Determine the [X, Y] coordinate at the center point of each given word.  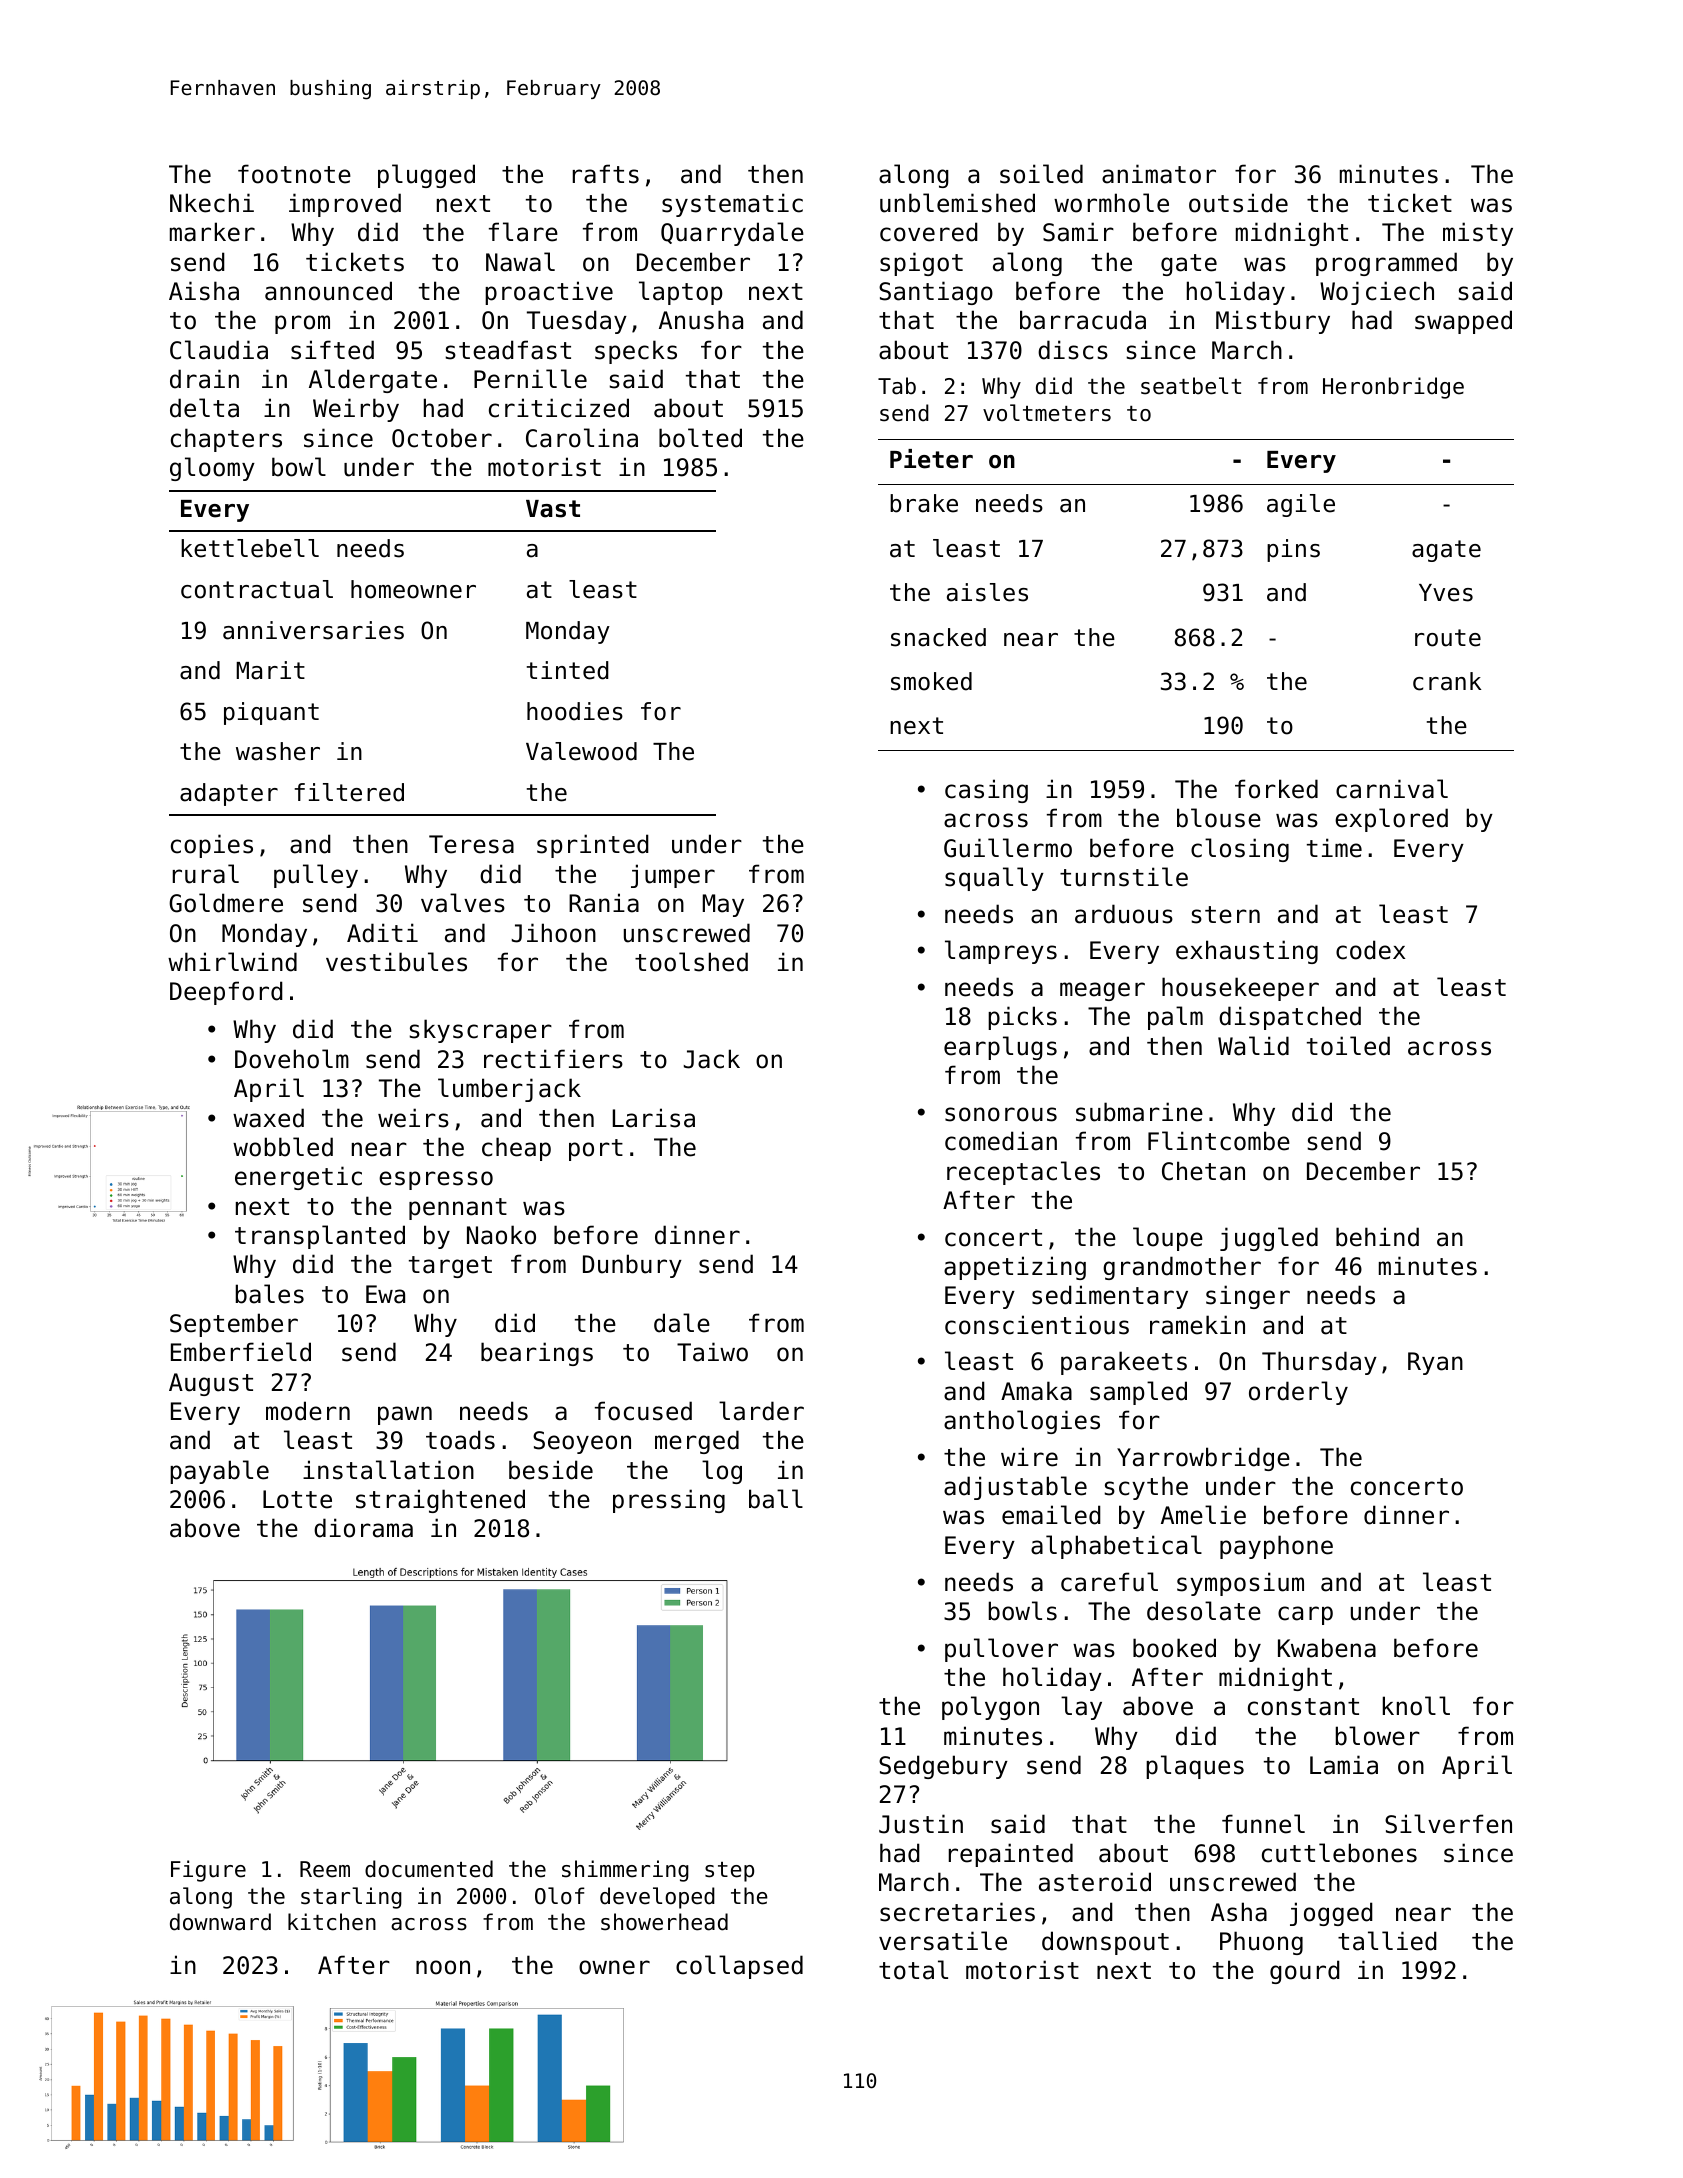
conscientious [1037, 1325]
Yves [1446, 593]
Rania [604, 903]
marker [212, 232]
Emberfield [241, 1352]
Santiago [936, 293]
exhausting [1247, 952]
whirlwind [232, 962]
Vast [553, 509]
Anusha [701, 320]
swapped [1463, 322]
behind [1377, 1237]
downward [220, 1922]
